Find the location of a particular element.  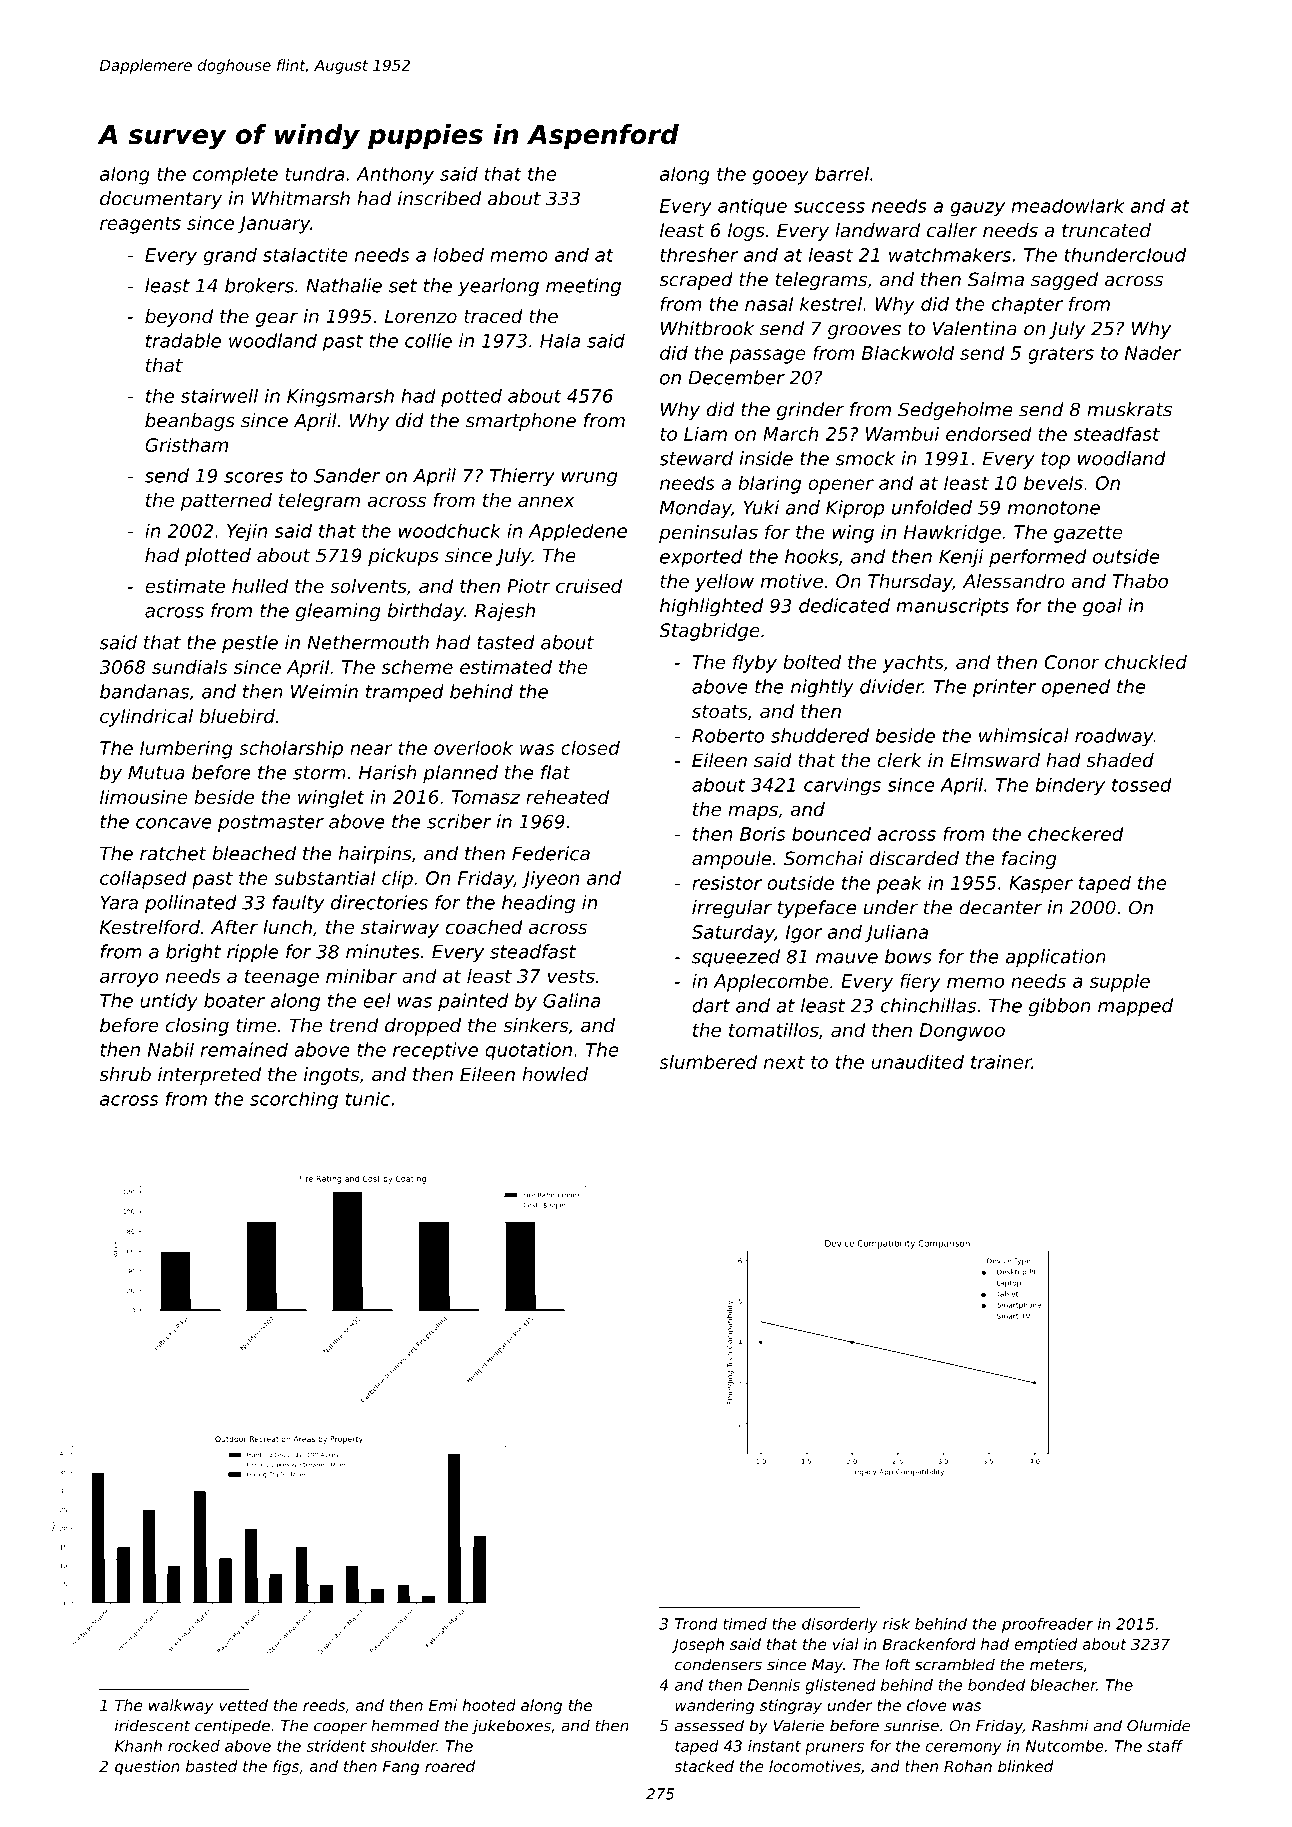

tundra is located at coordinates (314, 173).
